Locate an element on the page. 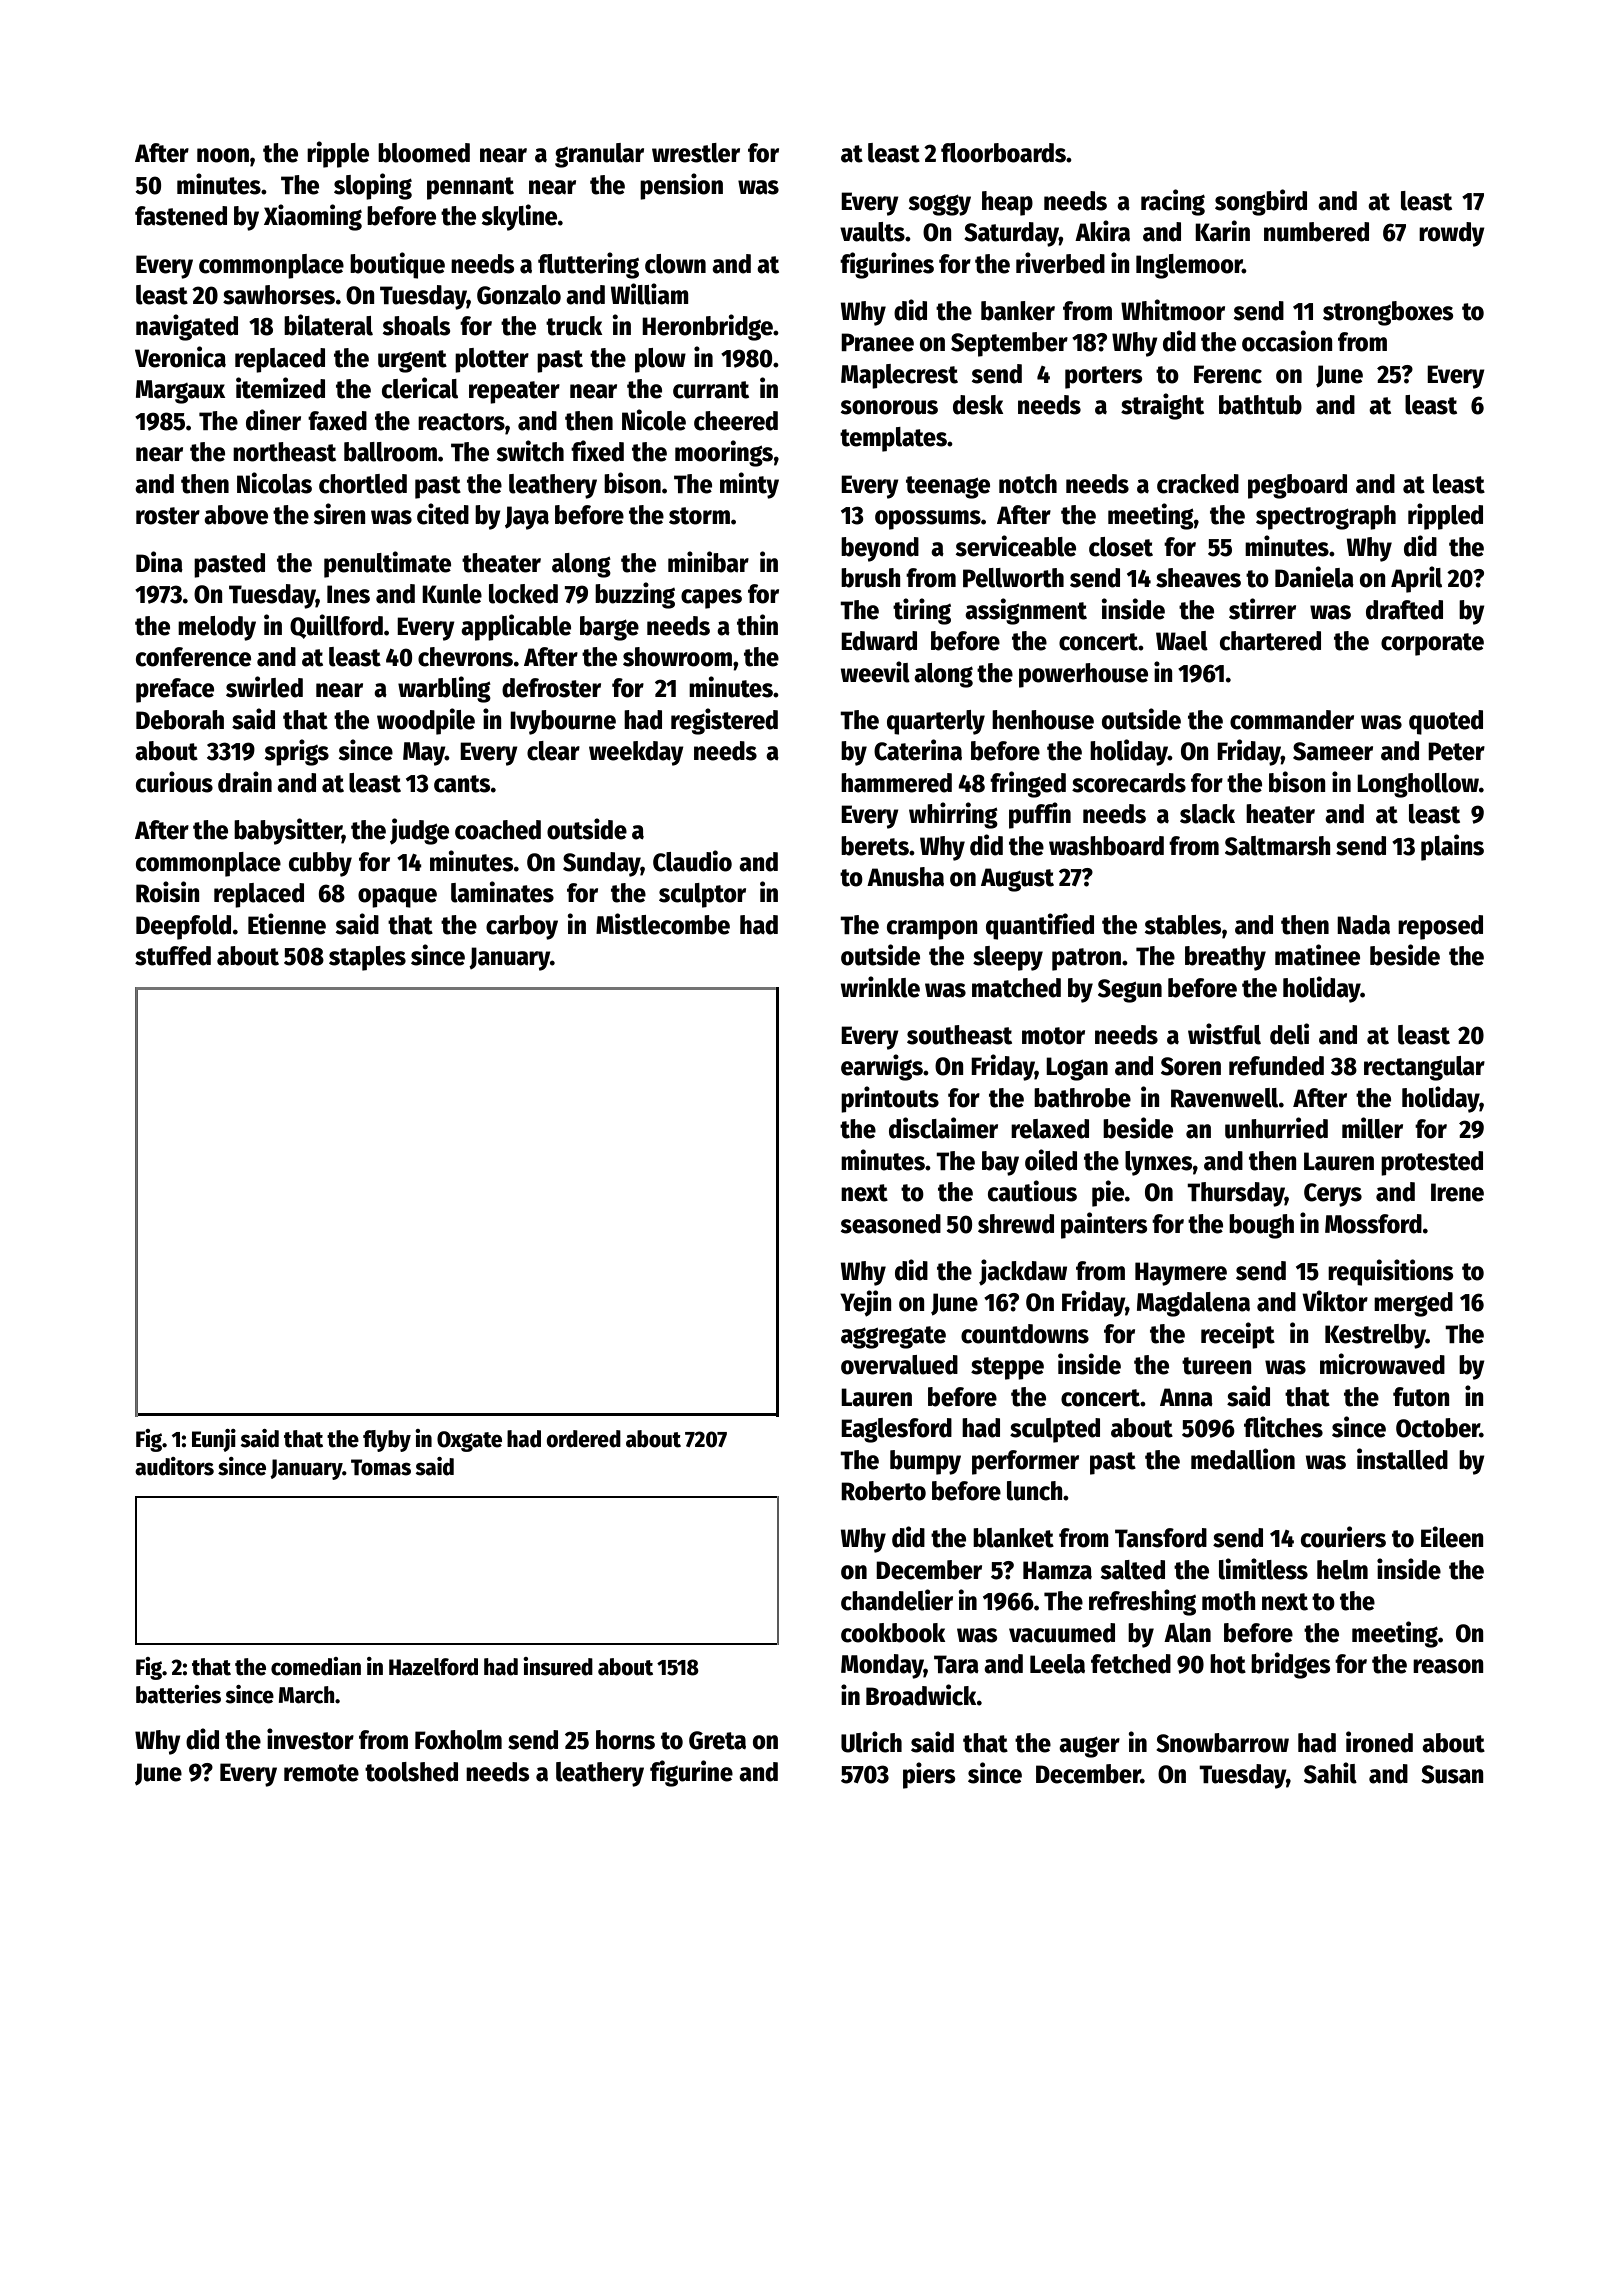  April is located at coordinates (1416, 579).
